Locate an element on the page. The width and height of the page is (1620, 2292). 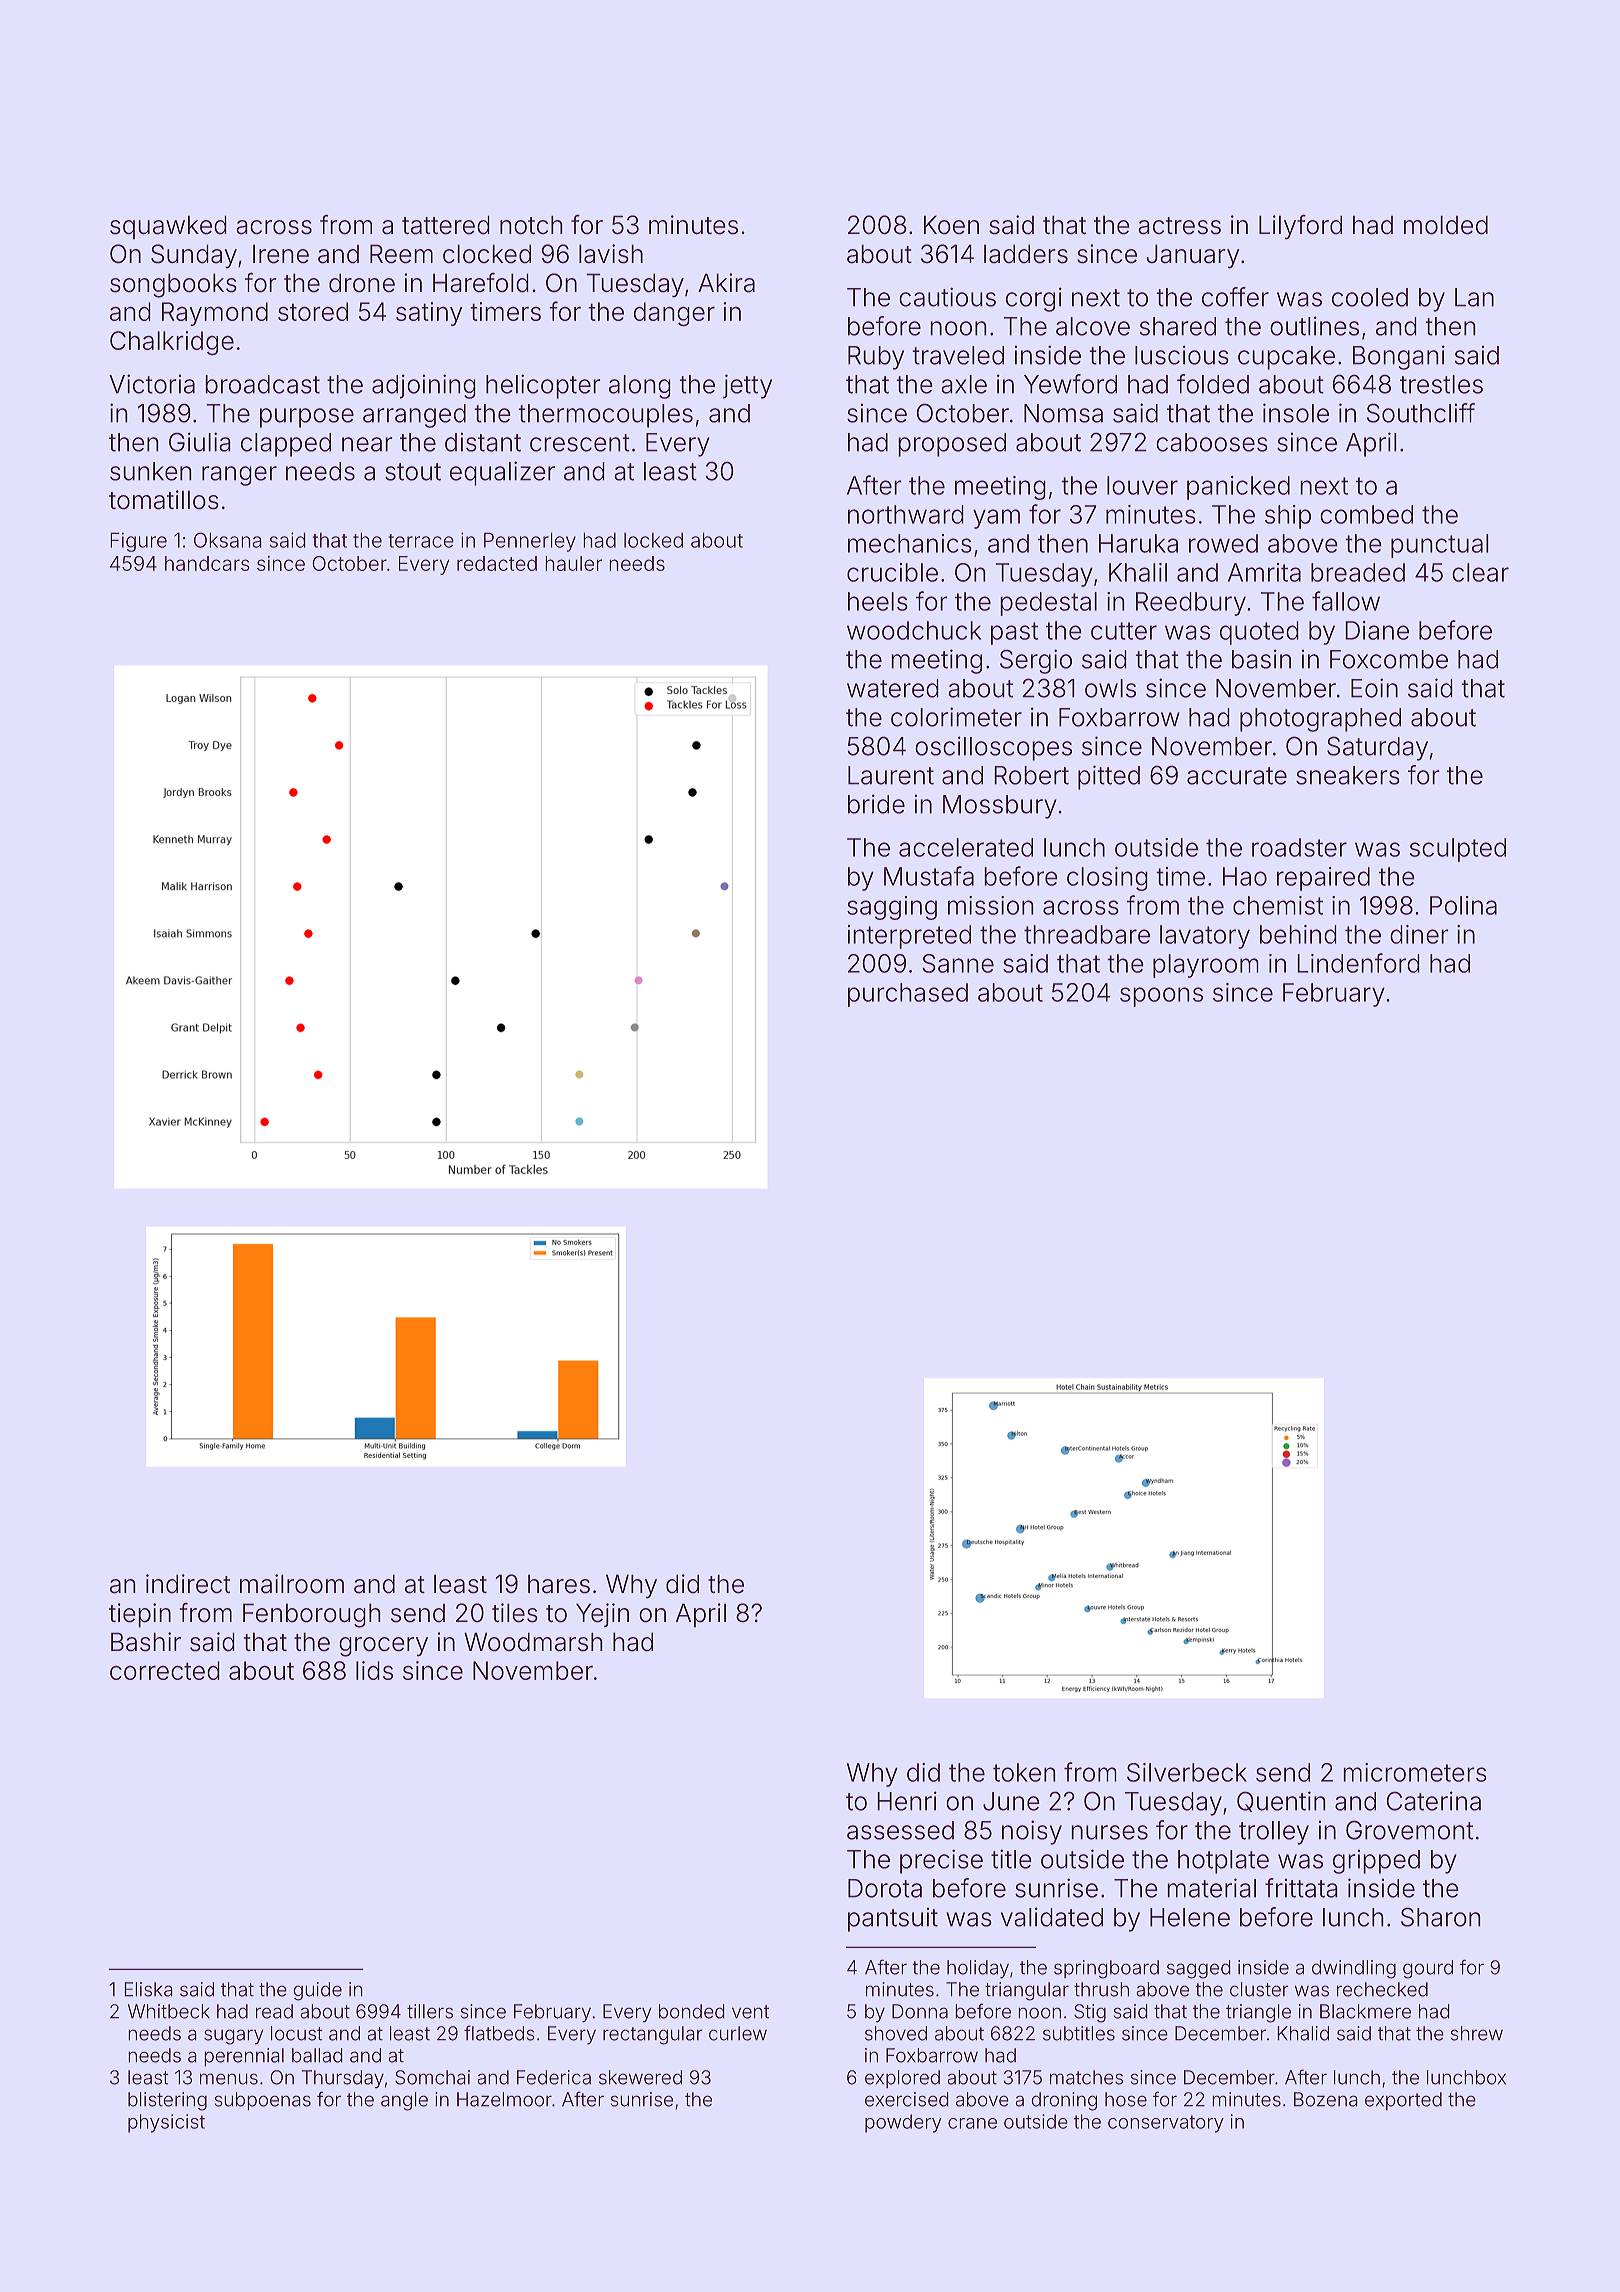
handcars is located at coordinates (207, 563).
